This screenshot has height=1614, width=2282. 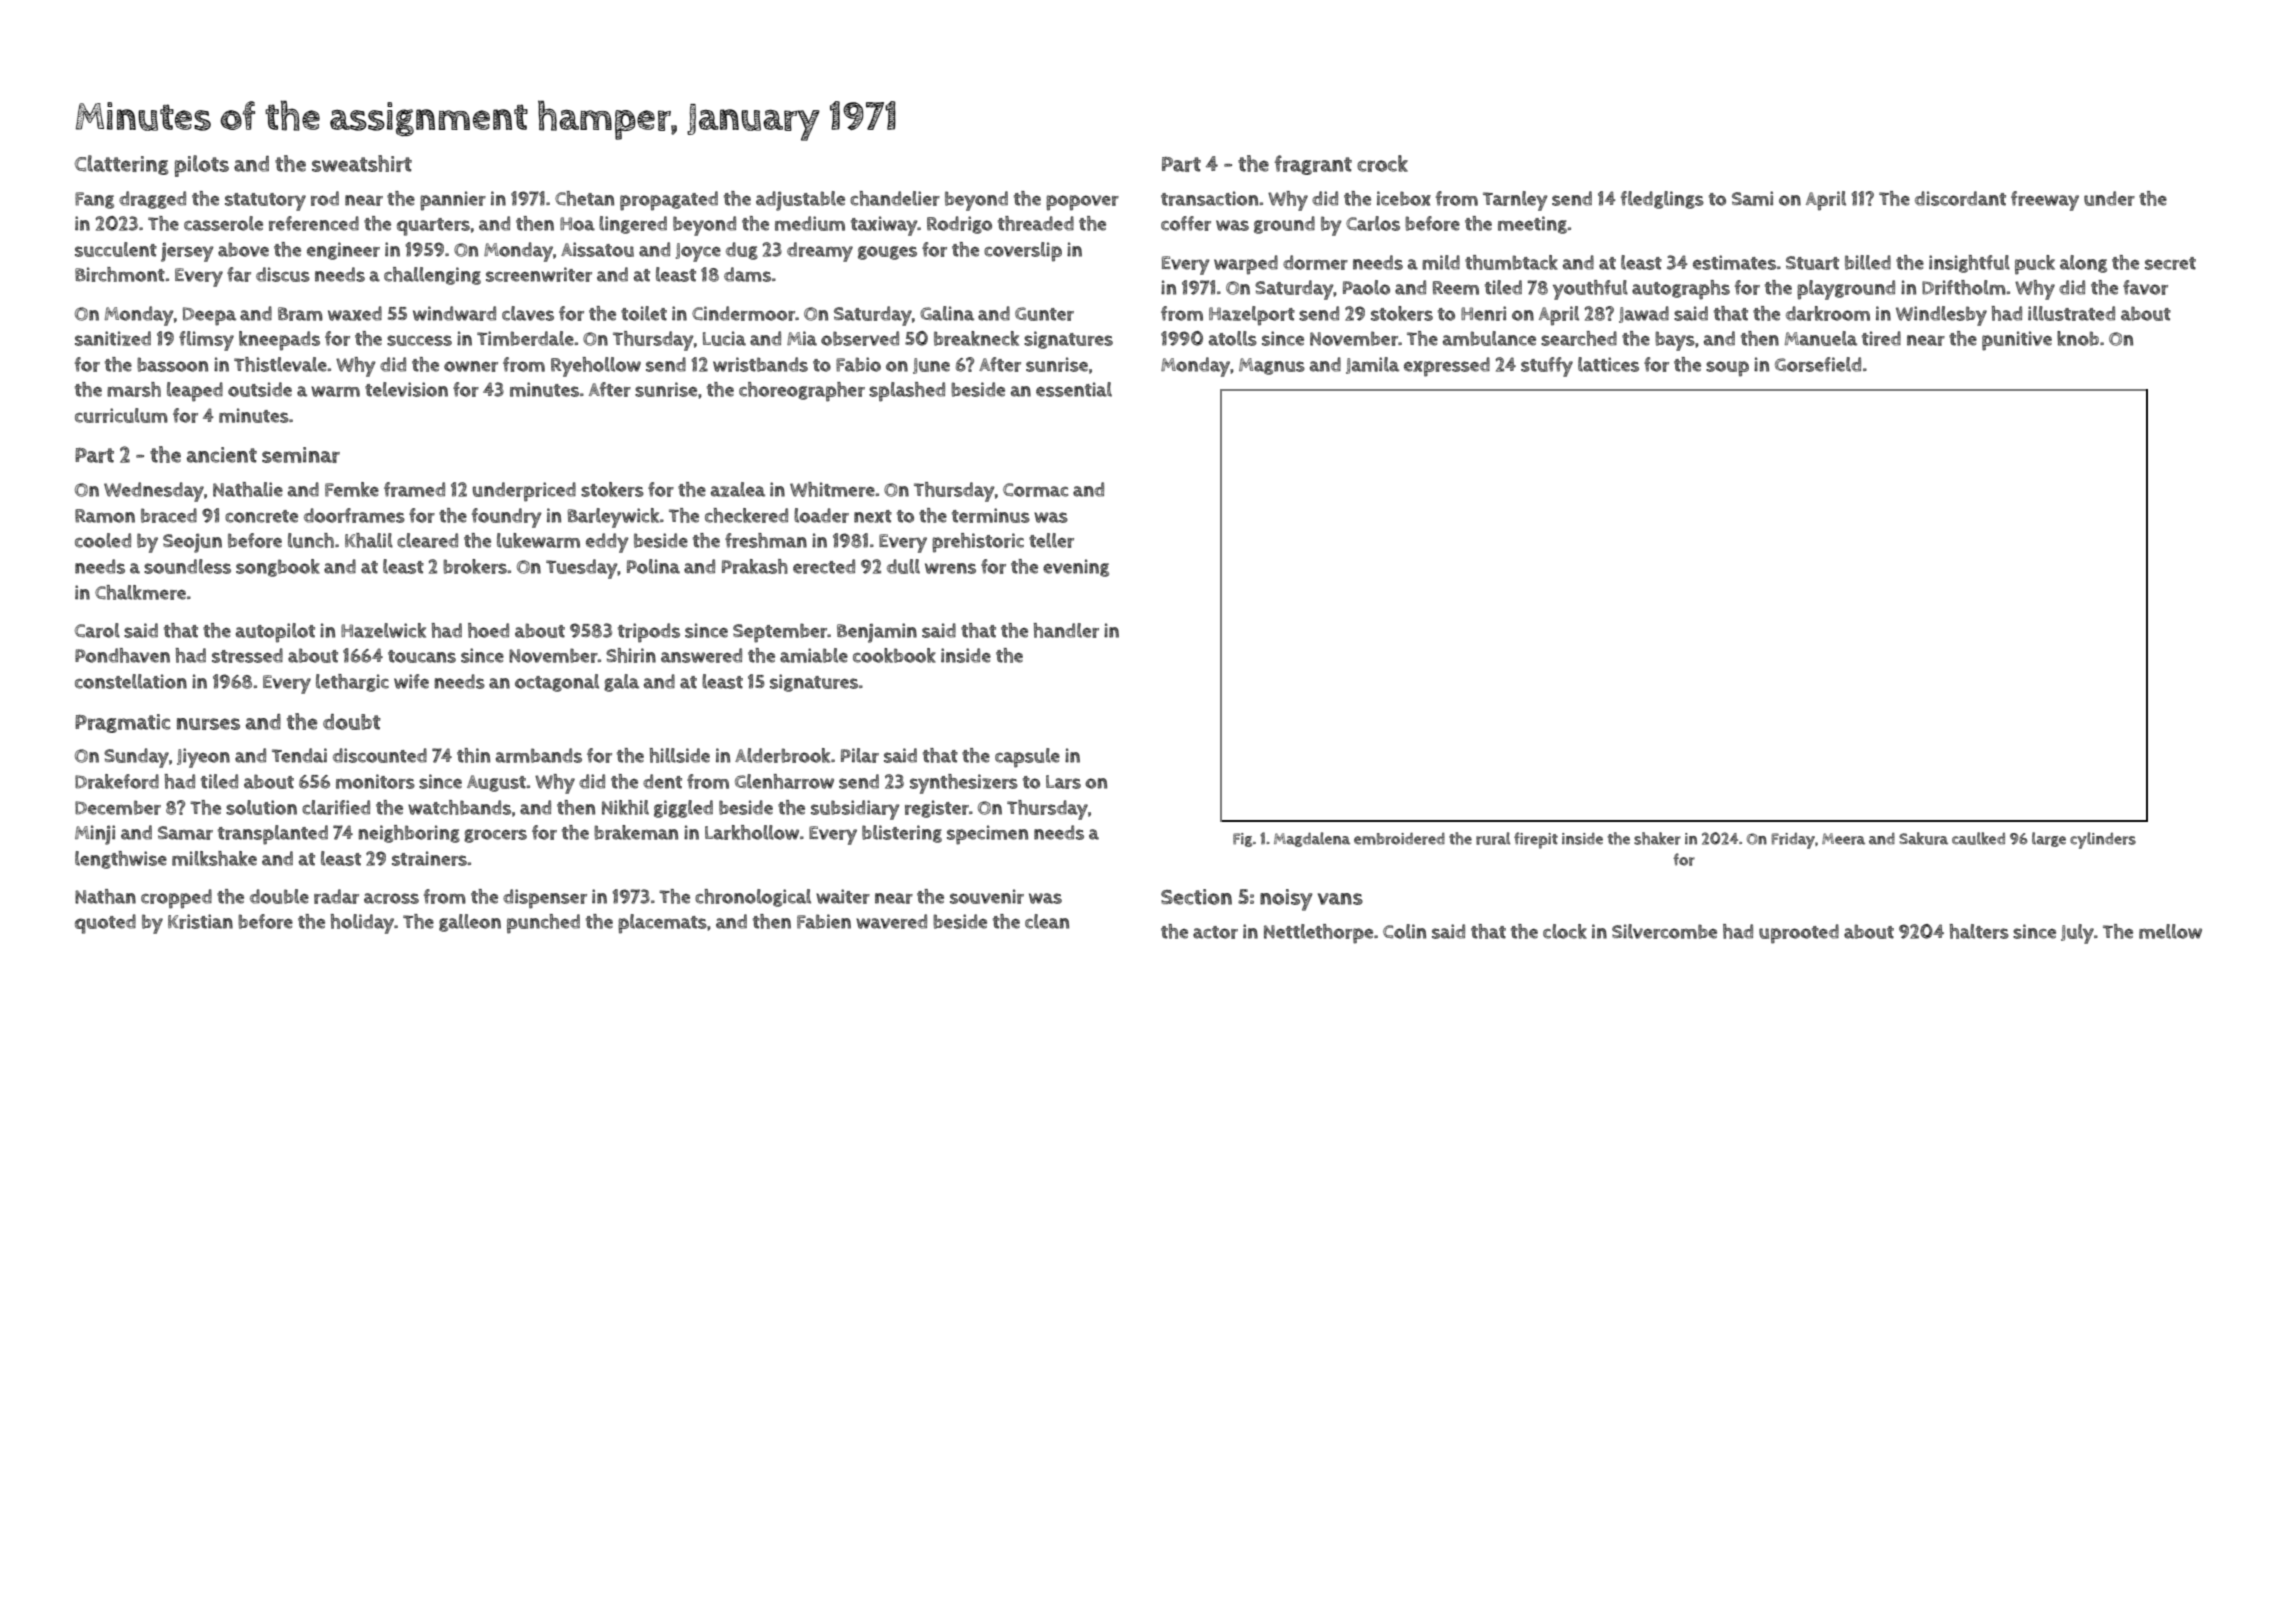 I want to click on screenwriter, so click(x=539, y=274).
